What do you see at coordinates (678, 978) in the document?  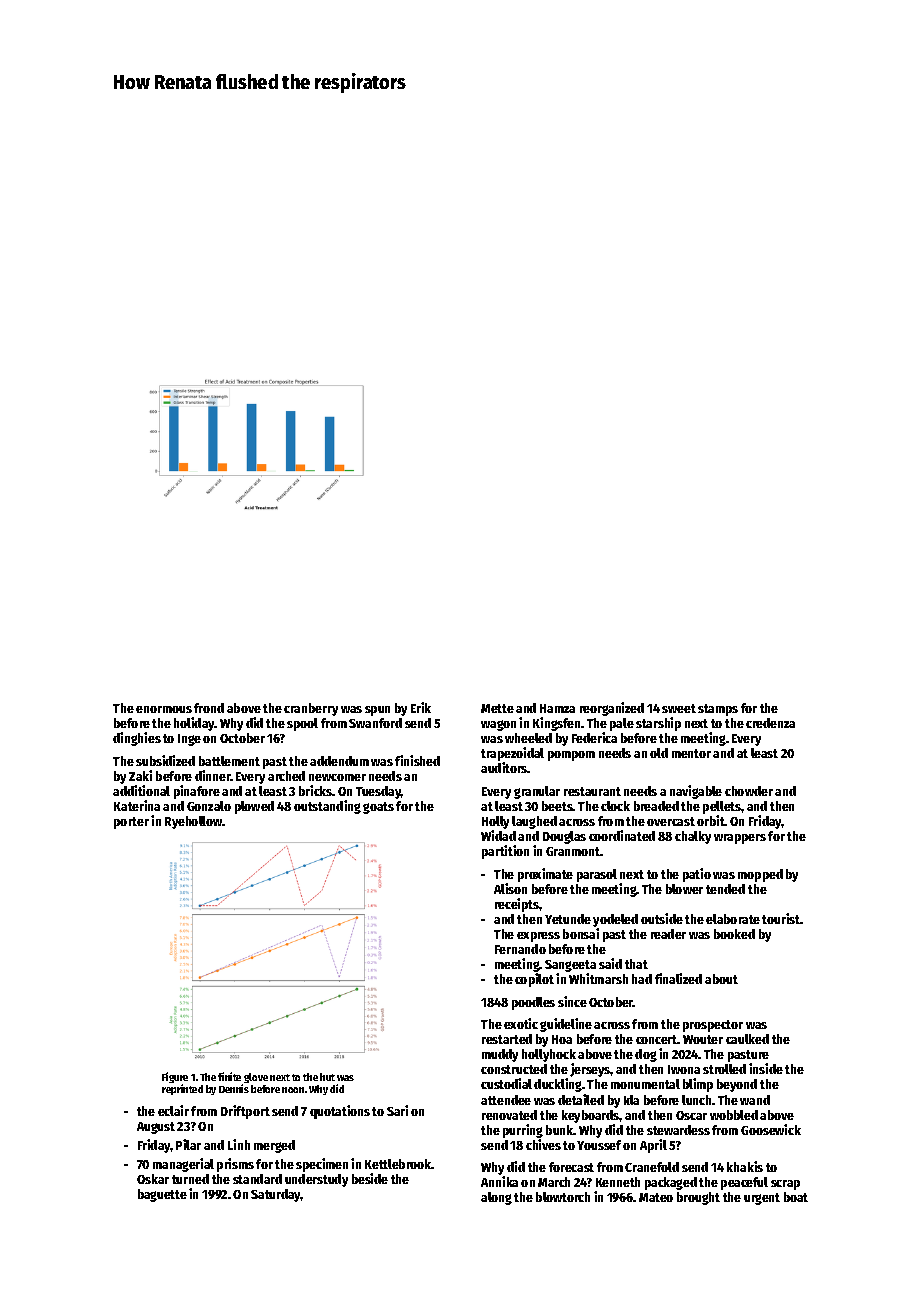 I see `finalized` at bounding box center [678, 978].
